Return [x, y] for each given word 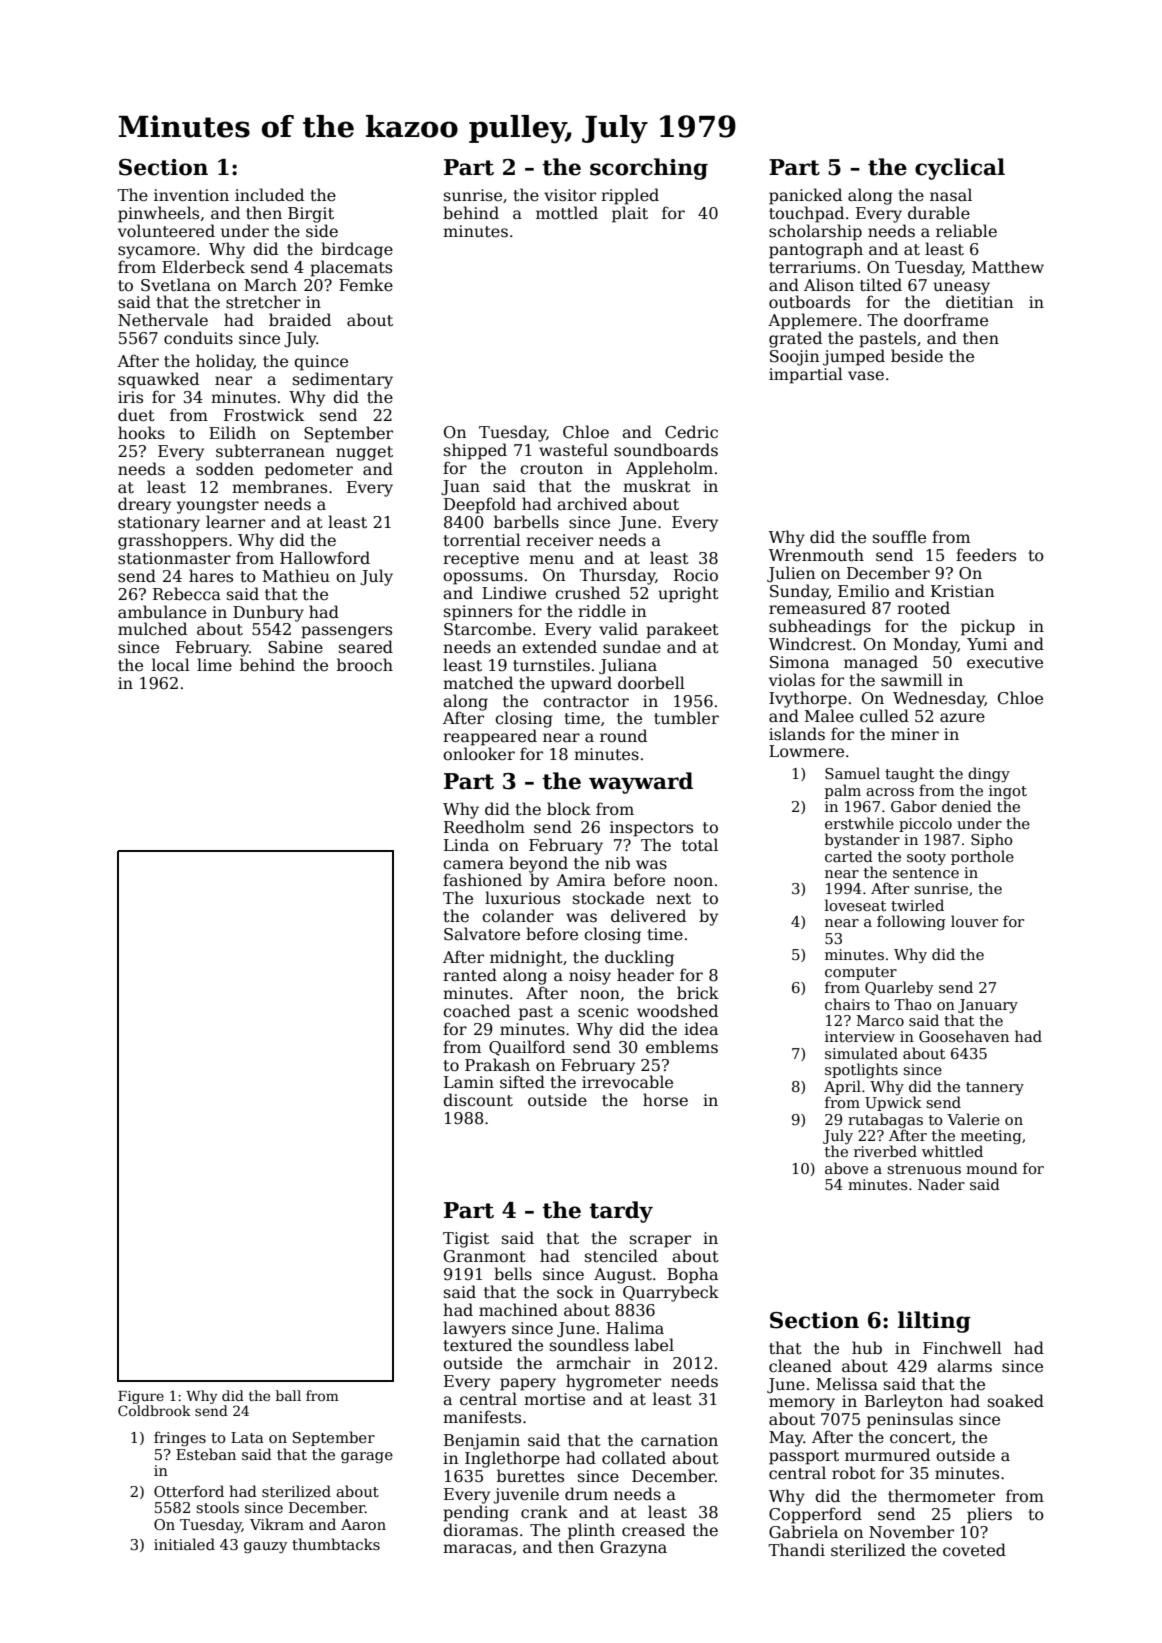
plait [630, 214]
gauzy [265, 1547]
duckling [639, 958]
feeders [986, 555]
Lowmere [806, 751]
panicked [805, 196]
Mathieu [296, 576]
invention [191, 195]
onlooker [479, 753]
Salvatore [482, 934]
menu [551, 559]
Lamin [469, 1082]
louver [974, 921]
